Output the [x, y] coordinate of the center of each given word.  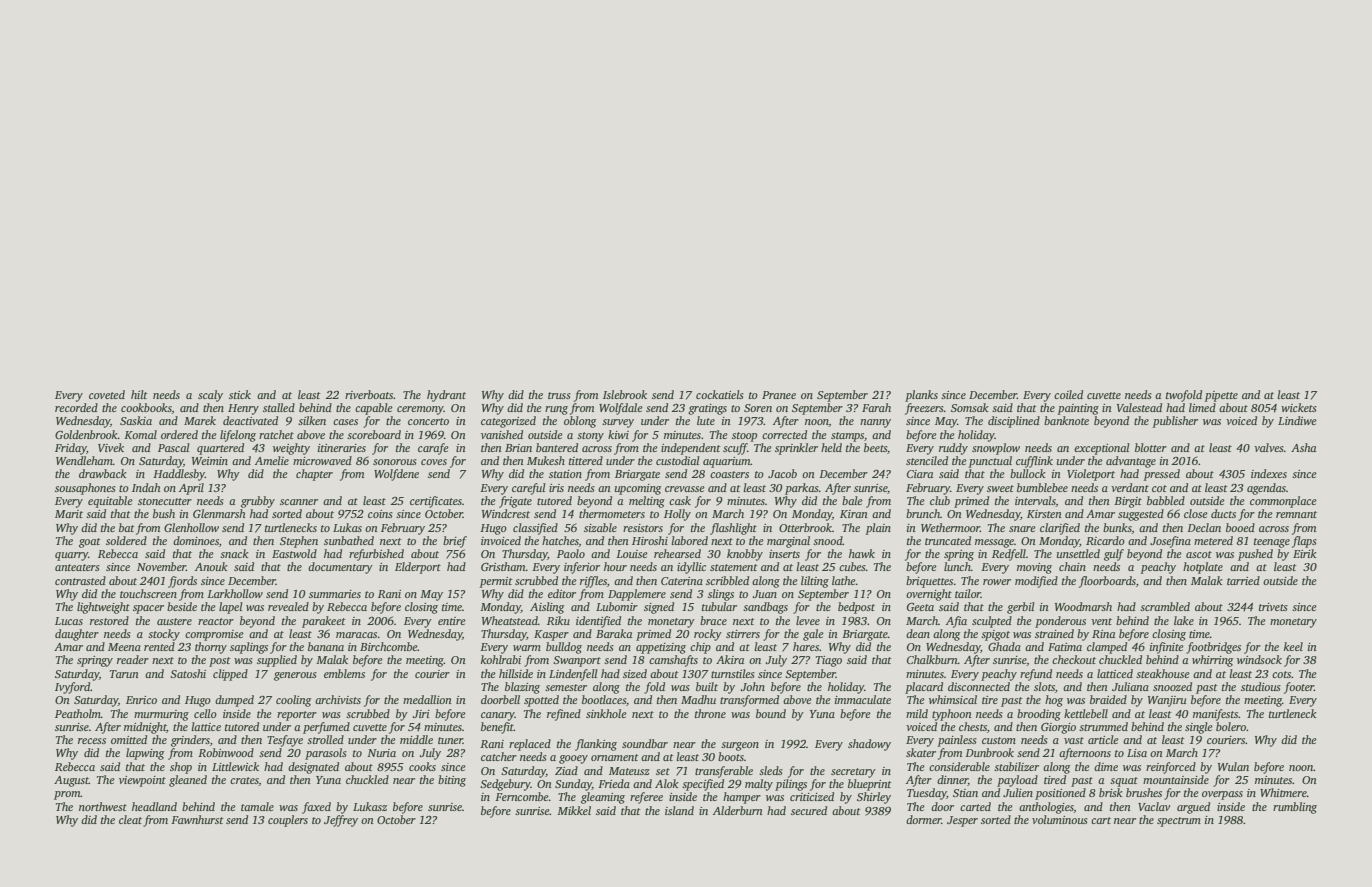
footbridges [1213, 648]
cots [1281, 674]
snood [828, 540]
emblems [344, 673]
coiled [1068, 394]
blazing [522, 688]
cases [345, 422]
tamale [257, 806]
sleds [771, 770]
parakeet [324, 622]
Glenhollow [191, 527]
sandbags [765, 608]
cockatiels [720, 394]
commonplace [1283, 502]
